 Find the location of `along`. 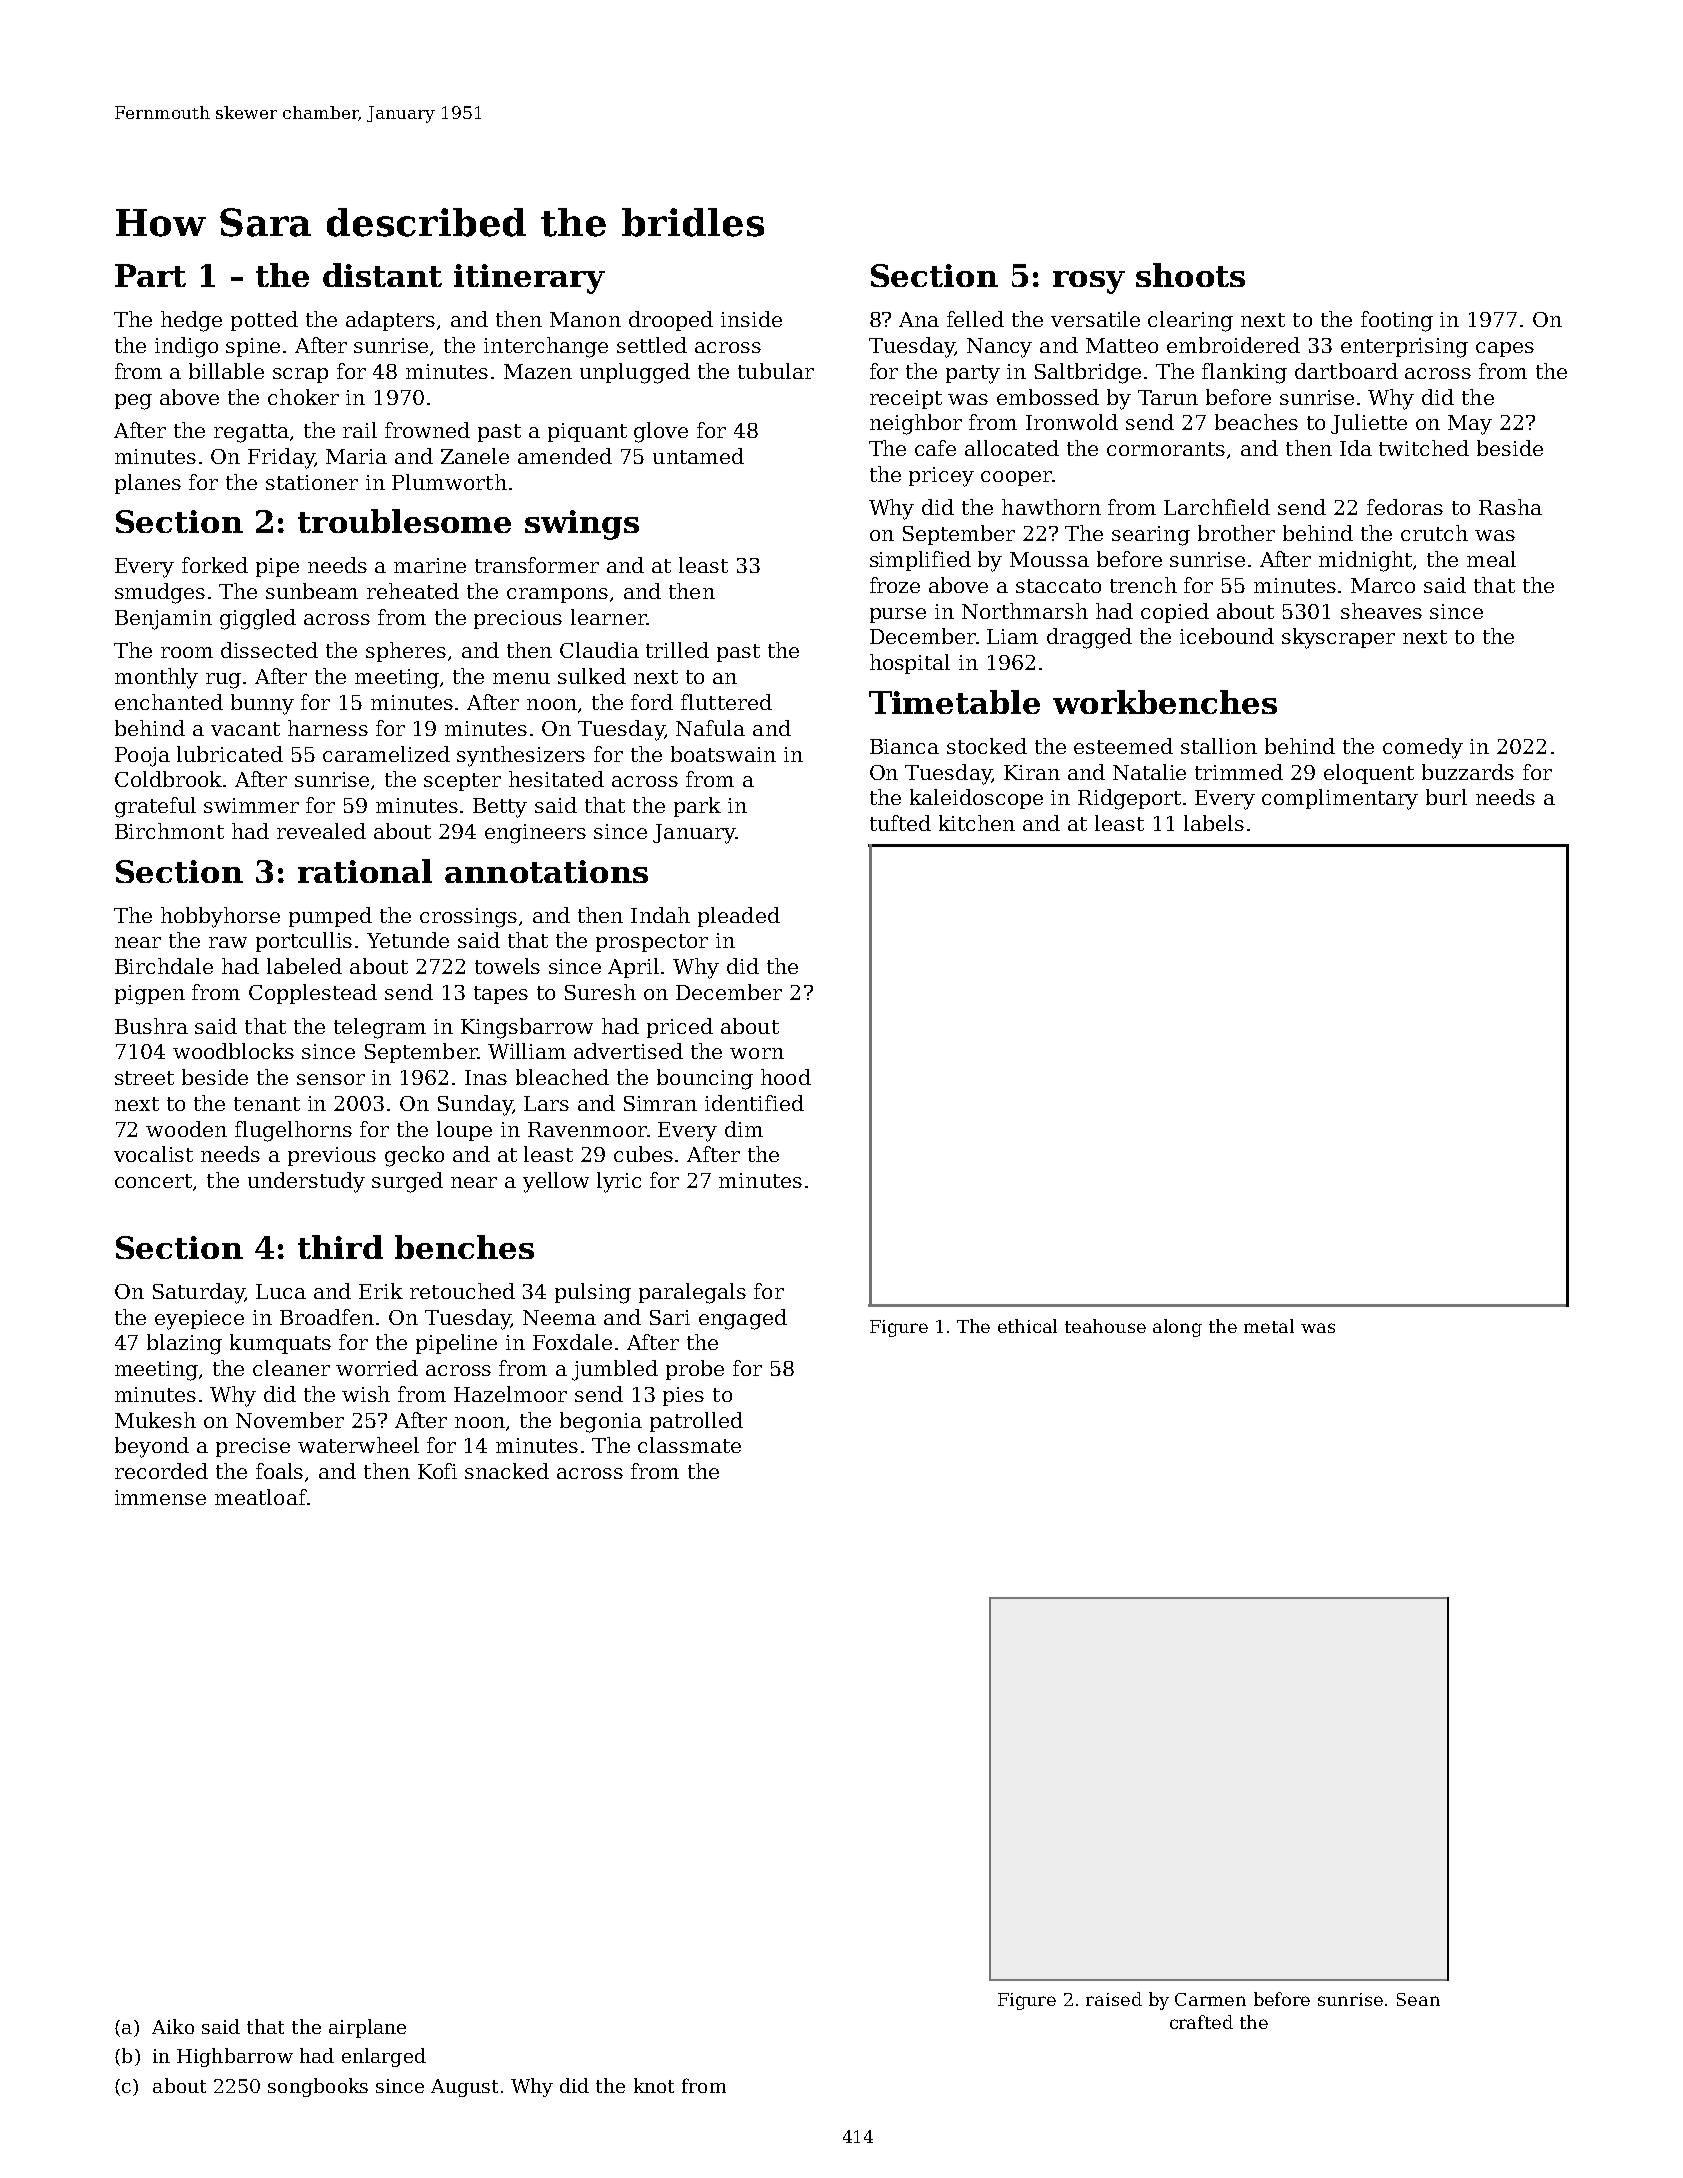

along is located at coordinates (1177, 1328).
